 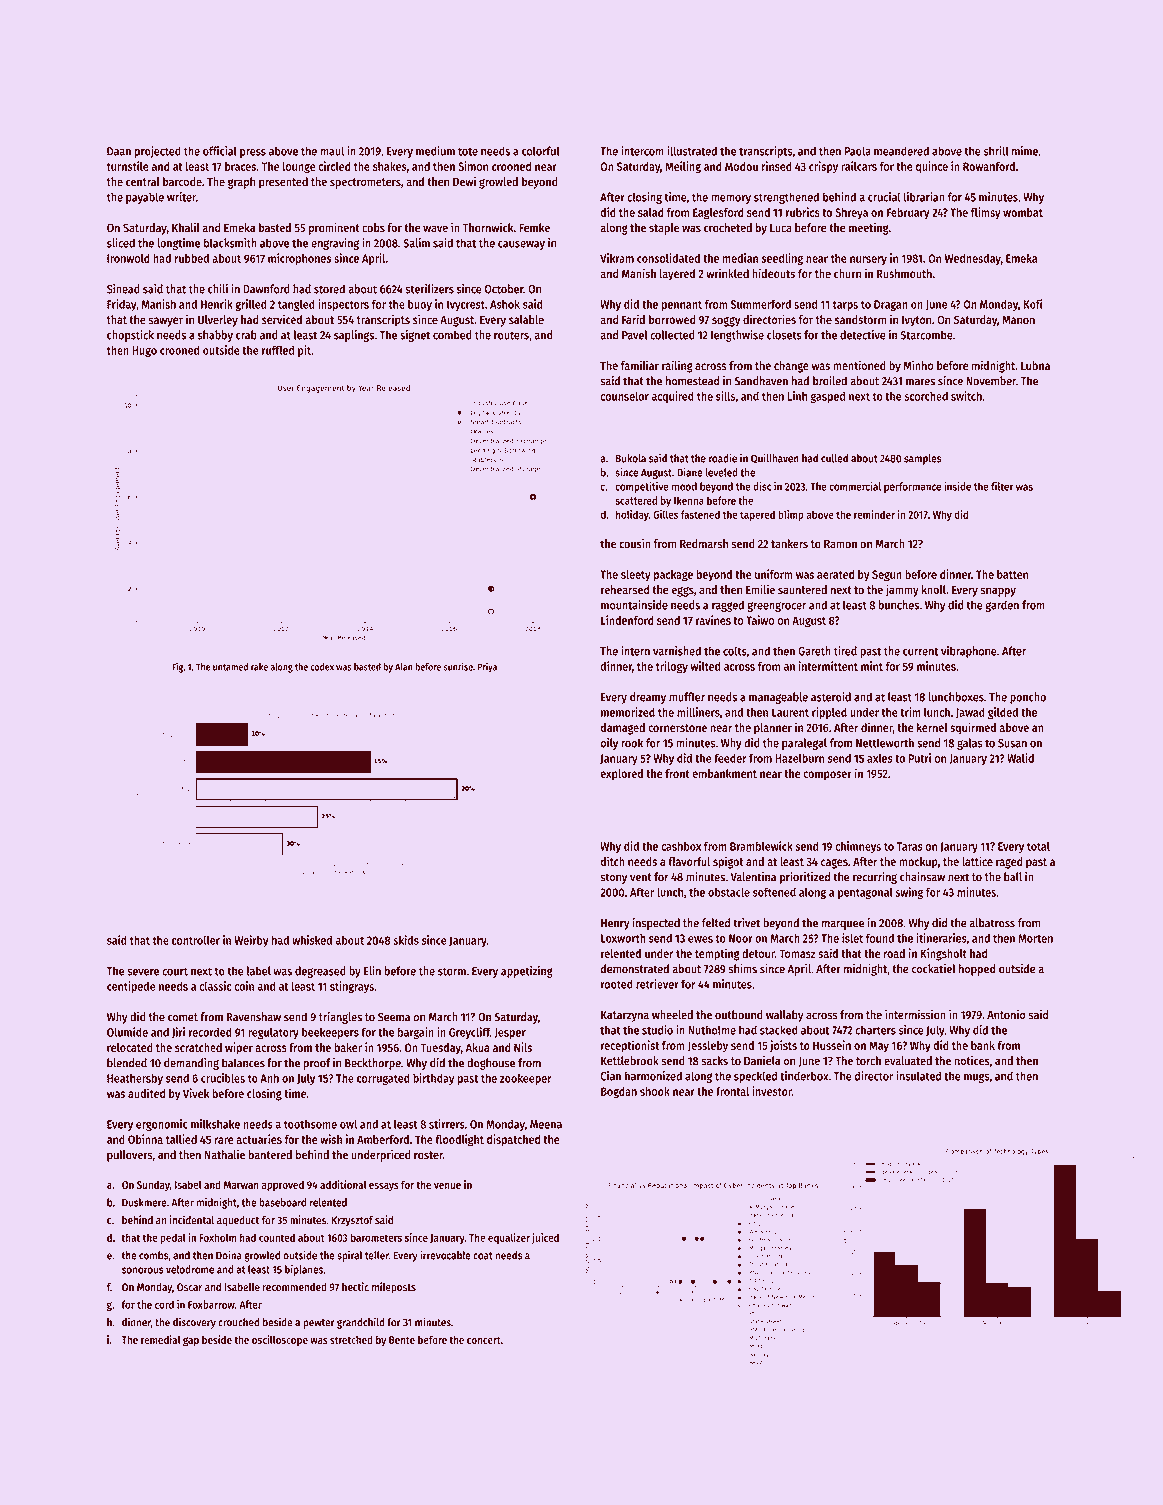 I want to click on cobs, so click(x=373, y=228).
